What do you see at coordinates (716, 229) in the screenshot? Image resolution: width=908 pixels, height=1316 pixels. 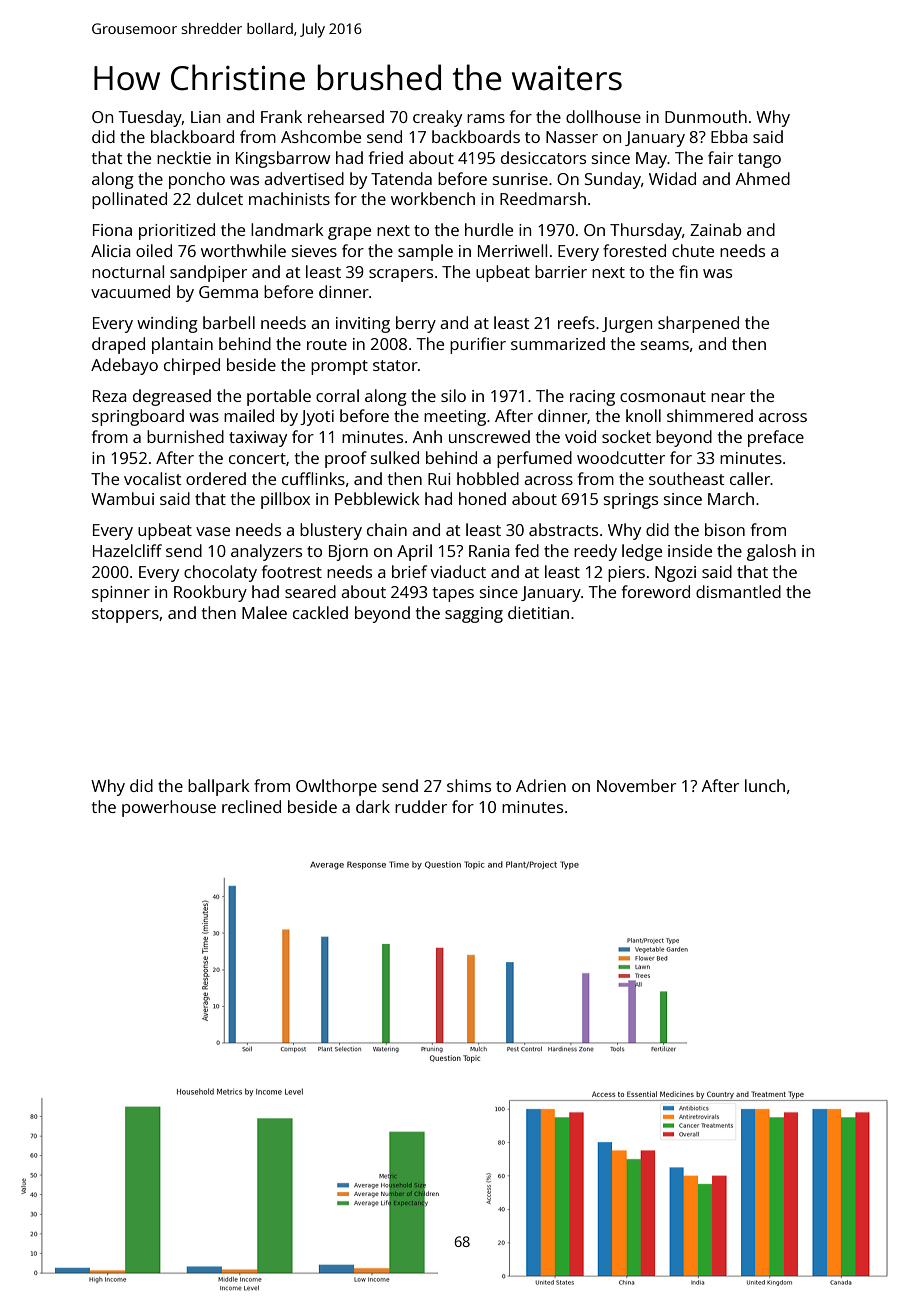 I see `Zainab` at bounding box center [716, 229].
